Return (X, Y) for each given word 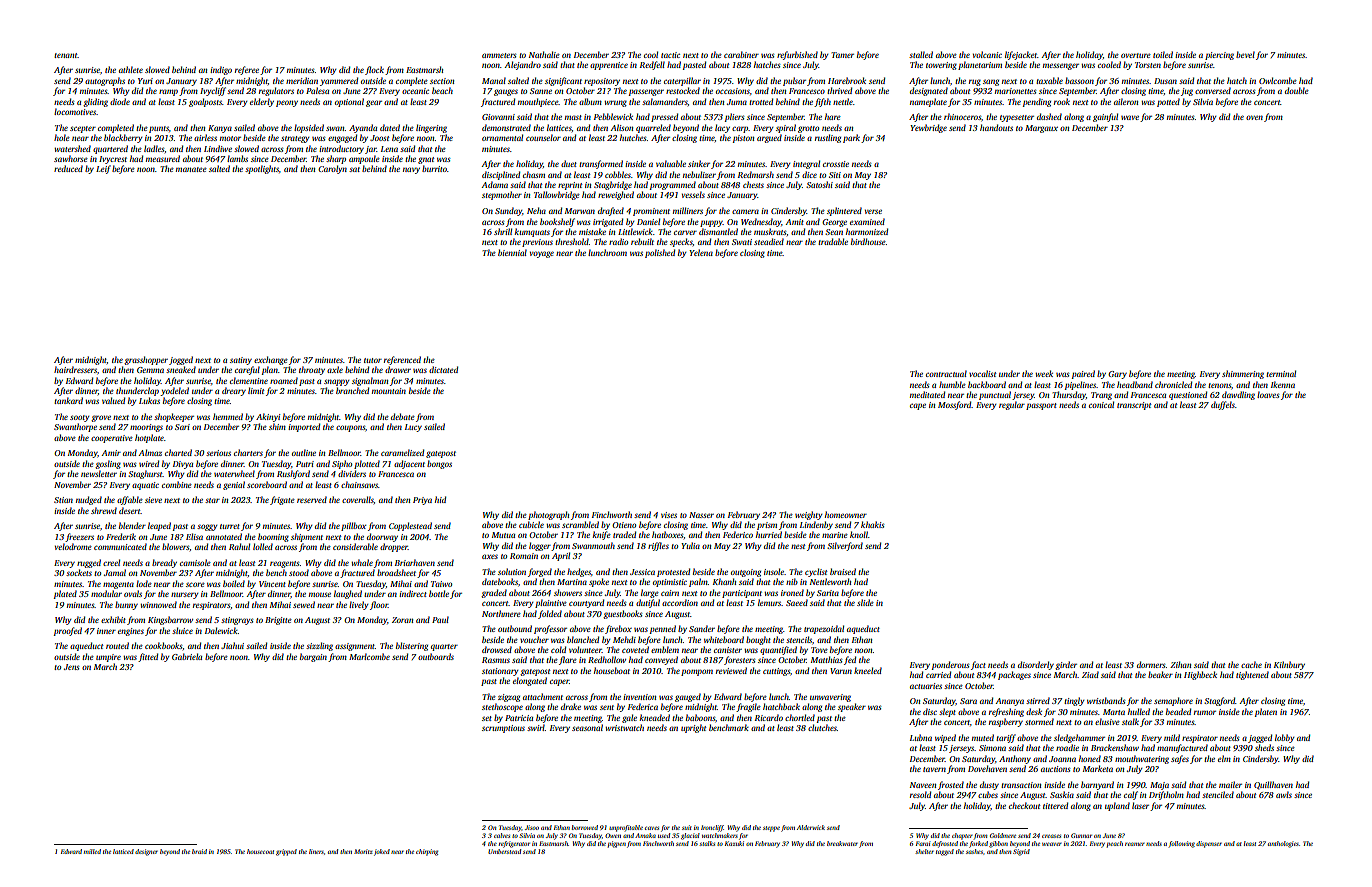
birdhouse (868, 241)
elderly (262, 102)
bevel (1245, 54)
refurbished (797, 55)
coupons (350, 428)
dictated (443, 369)
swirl (536, 727)
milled (92, 851)
